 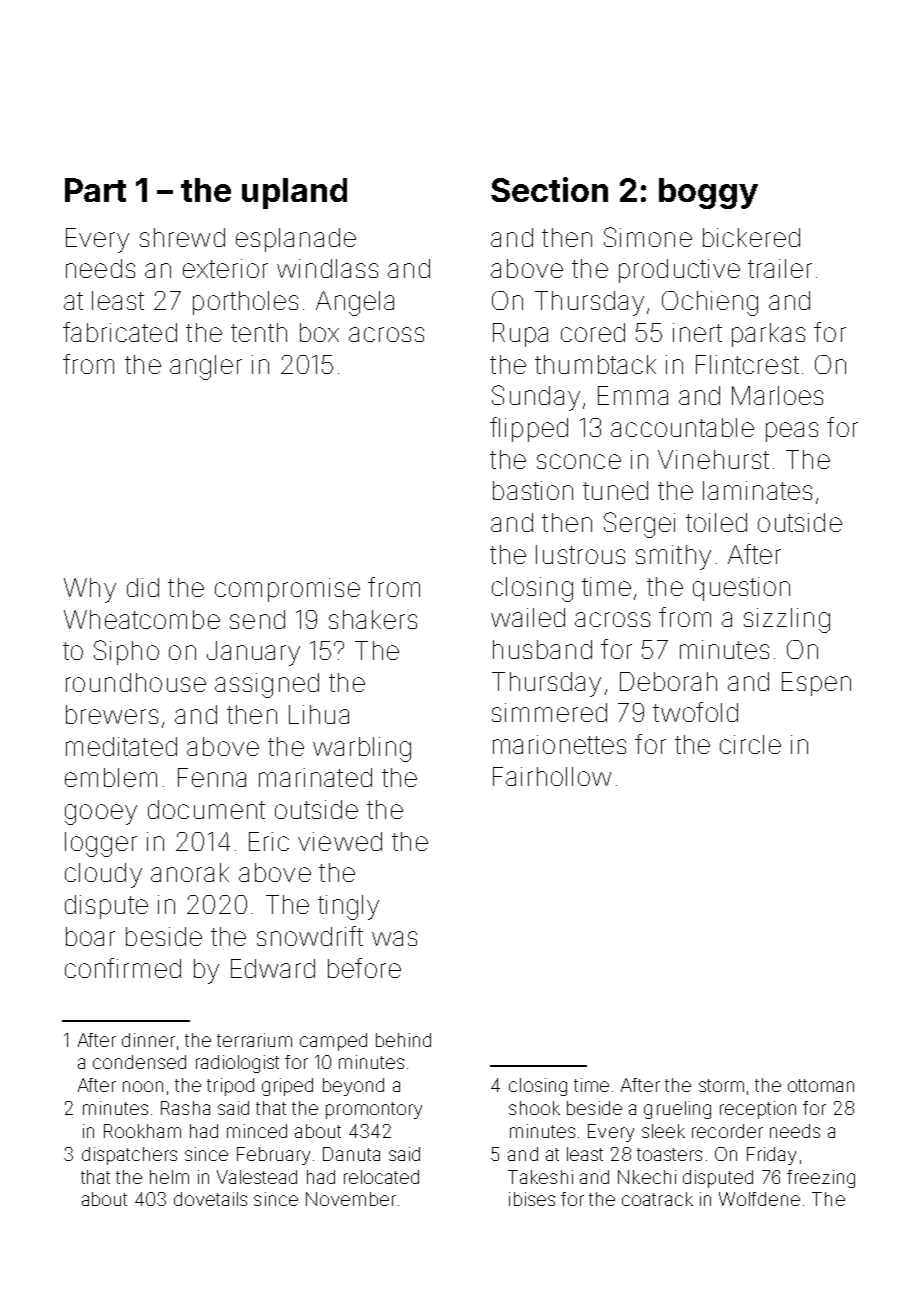 What do you see at coordinates (373, 619) in the document?
I see `shakers` at bounding box center [373, 619].
